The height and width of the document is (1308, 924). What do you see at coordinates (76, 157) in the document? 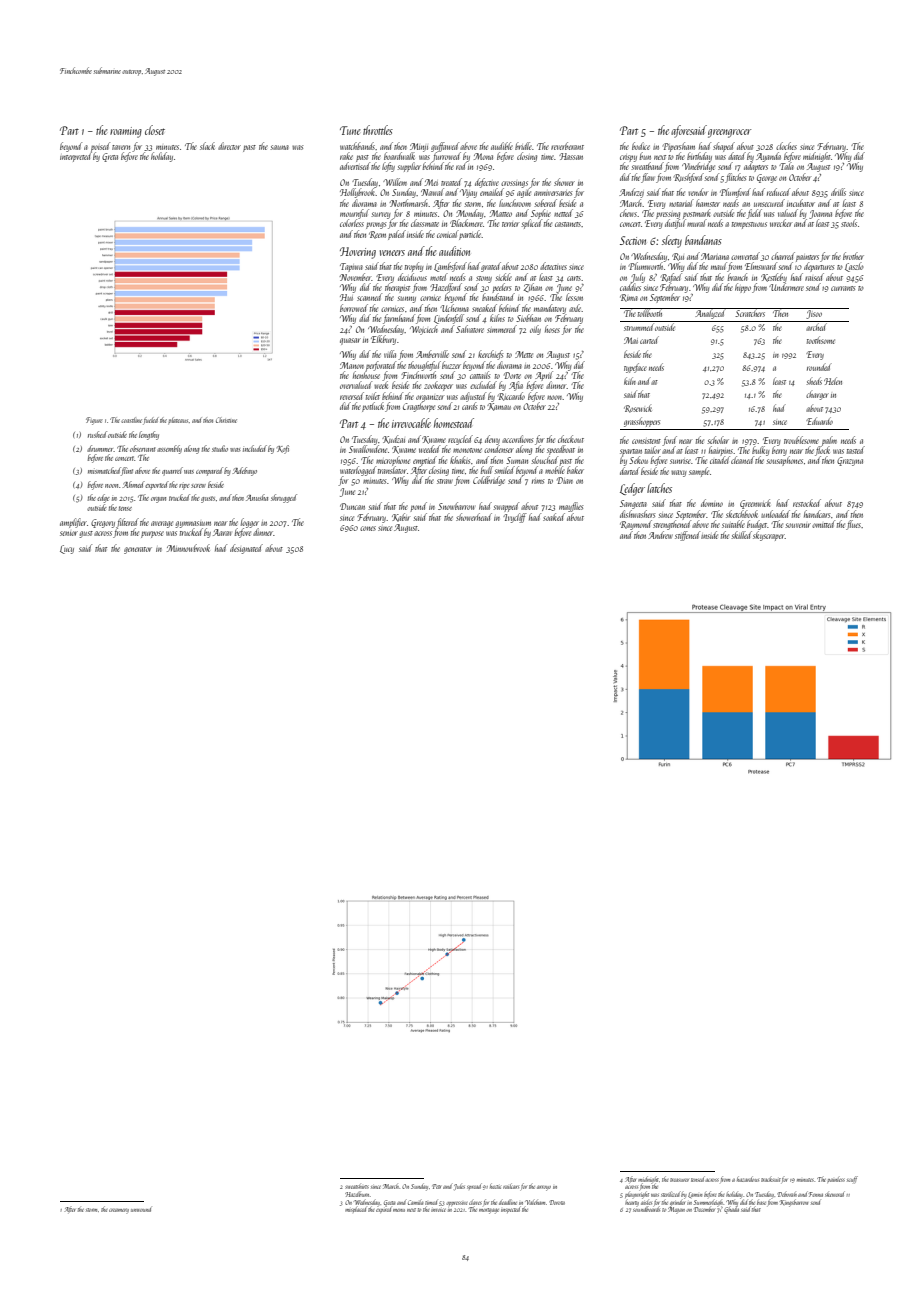
I see `interpreted` at bounding box center [76, 157].
